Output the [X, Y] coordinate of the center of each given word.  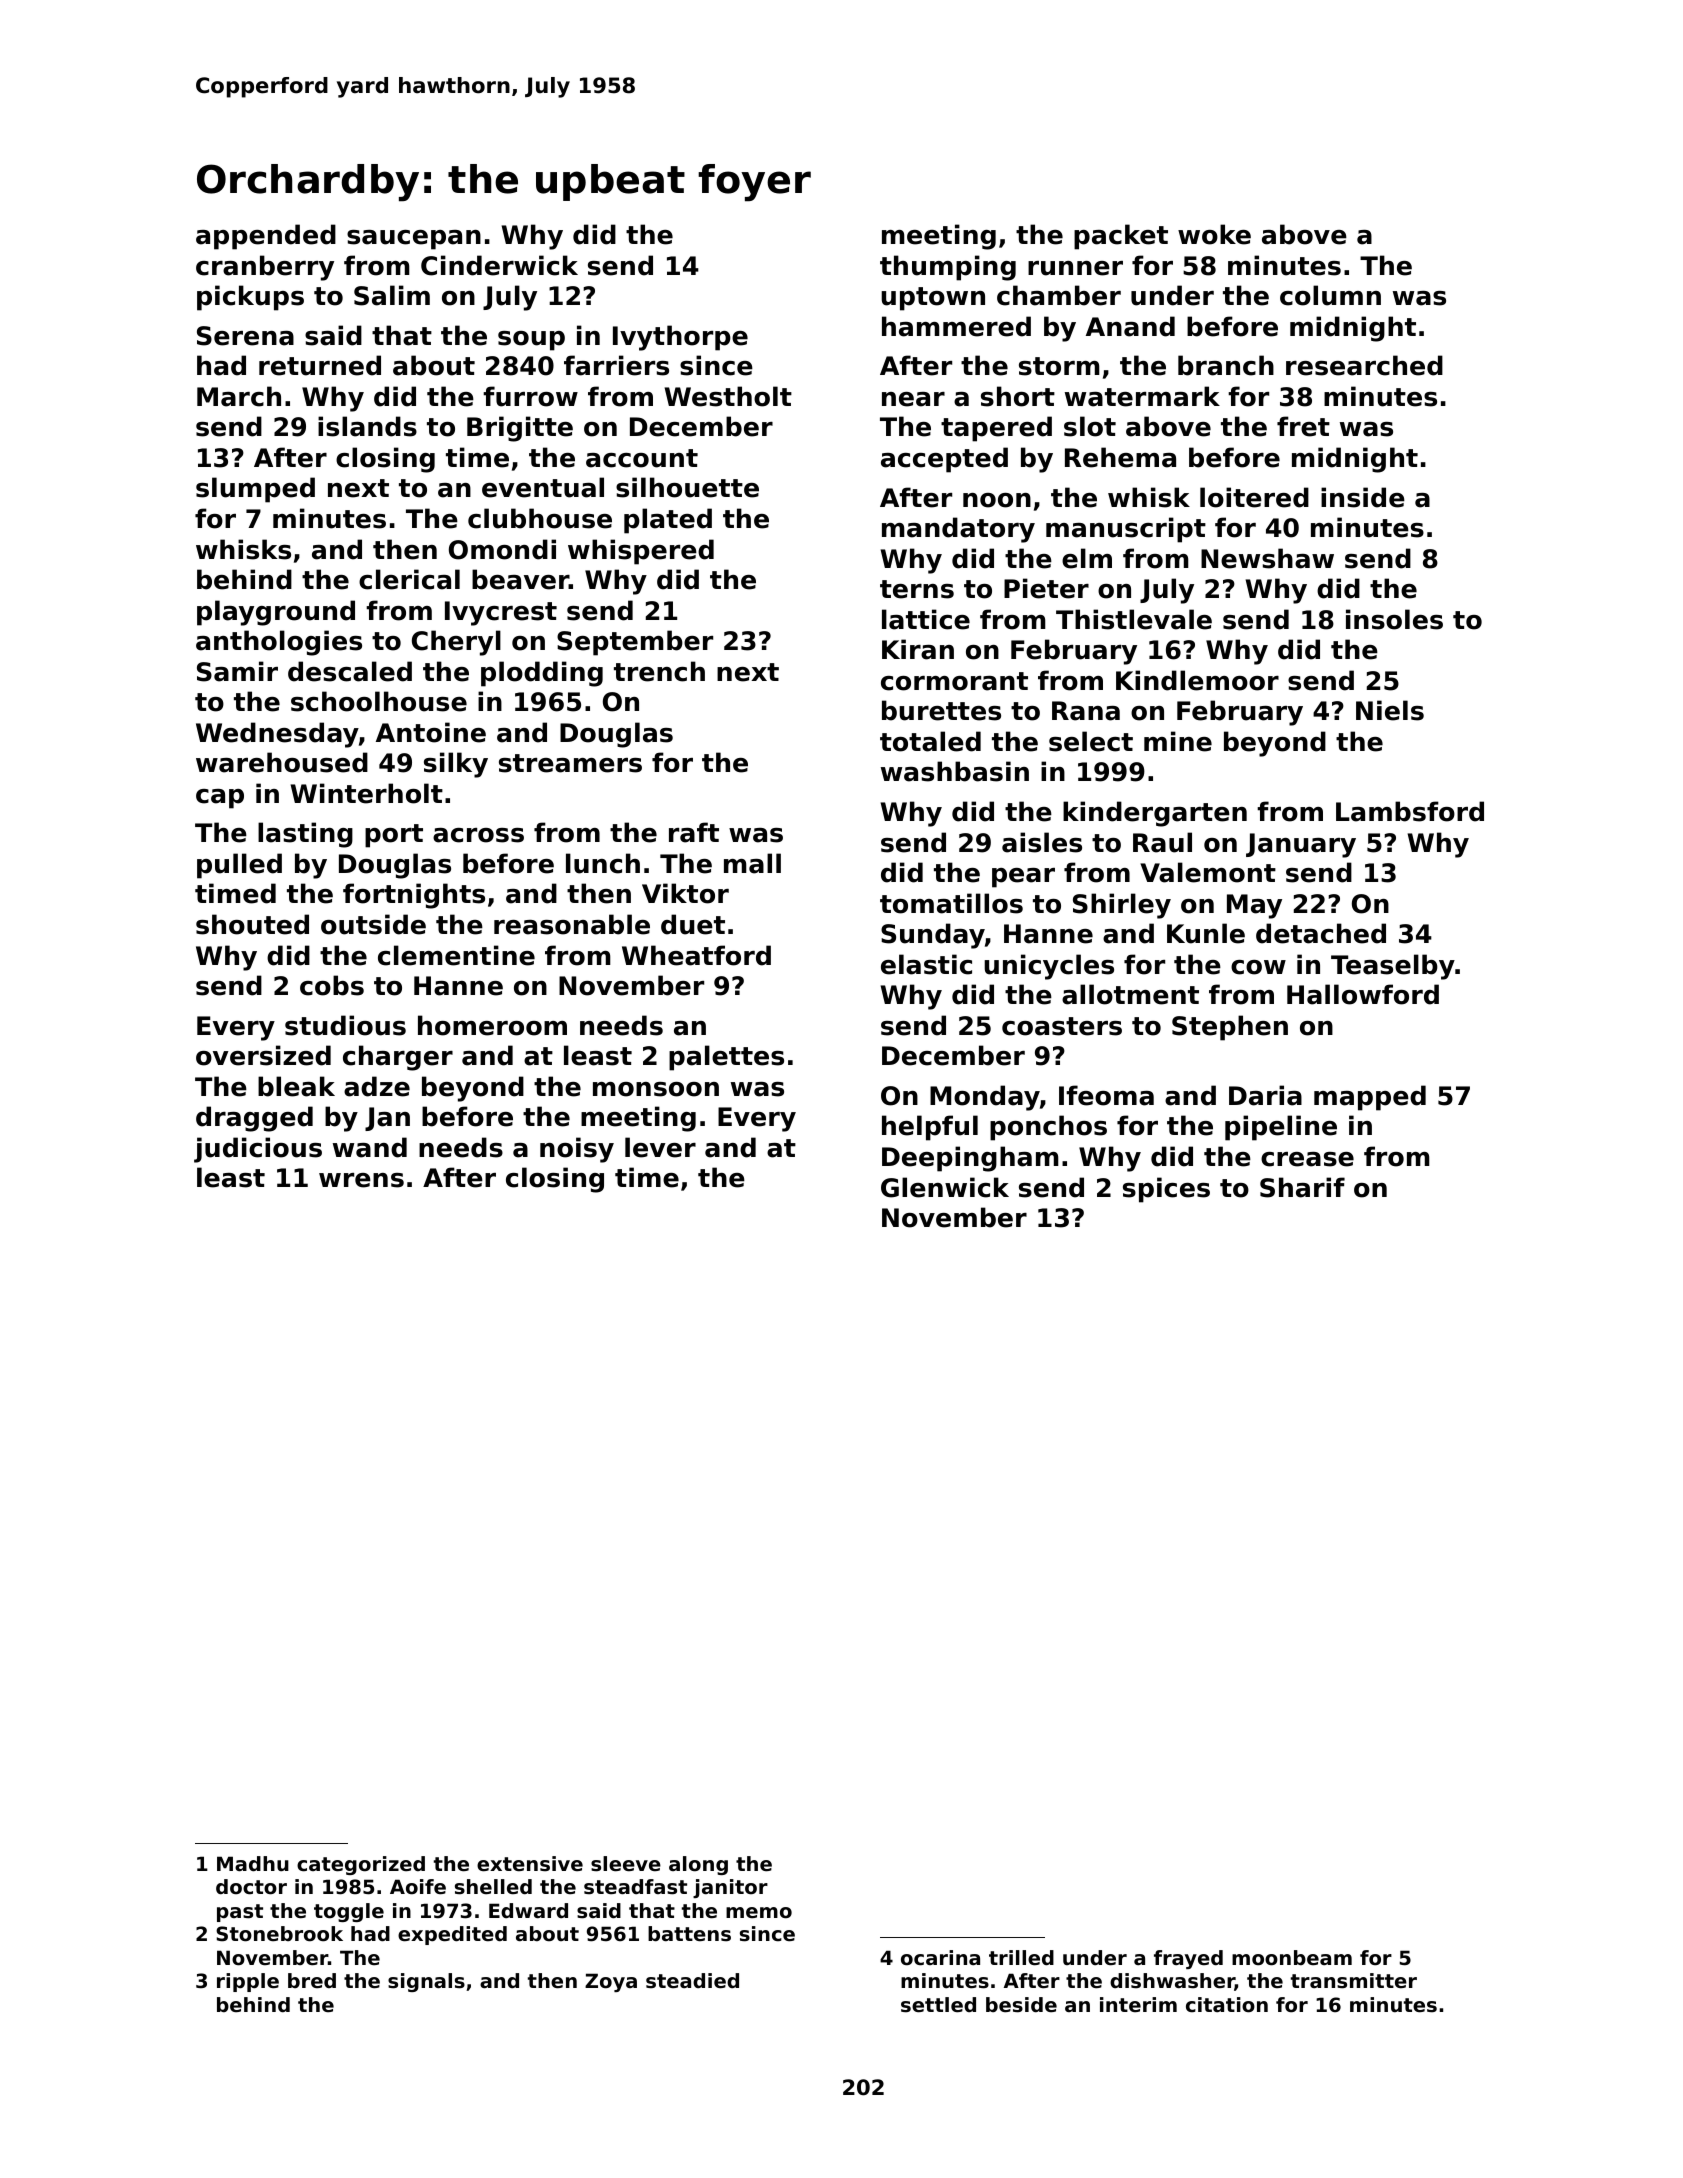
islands [367, 426]
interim [1138, 2005]
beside [1021, 2005]
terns [917, 589]
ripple [248, 1982]
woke [1214, 234]
